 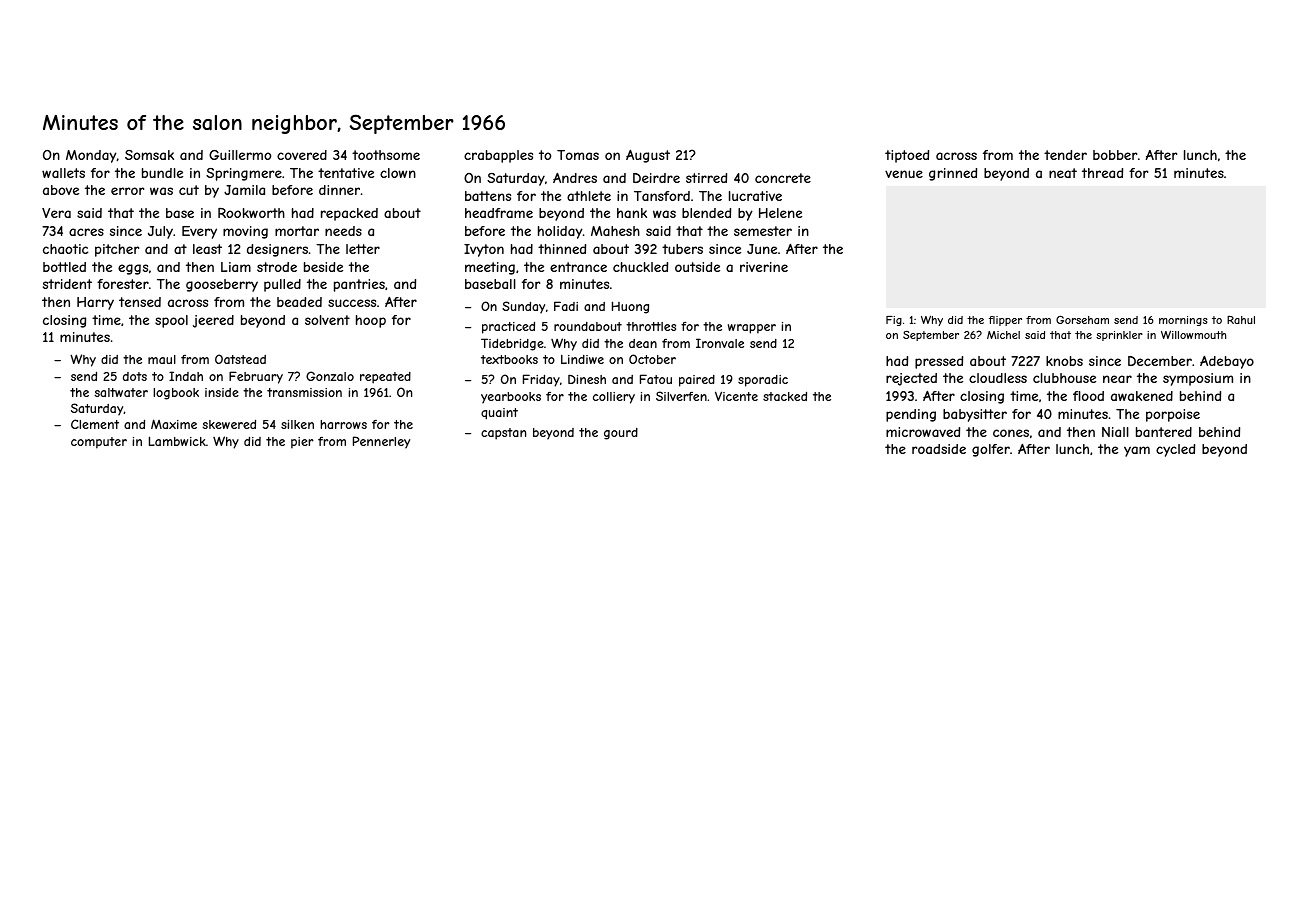 What do you see at coordinates (566, 306) in the image?
I see `Fadi` at bounding box center [566, 306].
